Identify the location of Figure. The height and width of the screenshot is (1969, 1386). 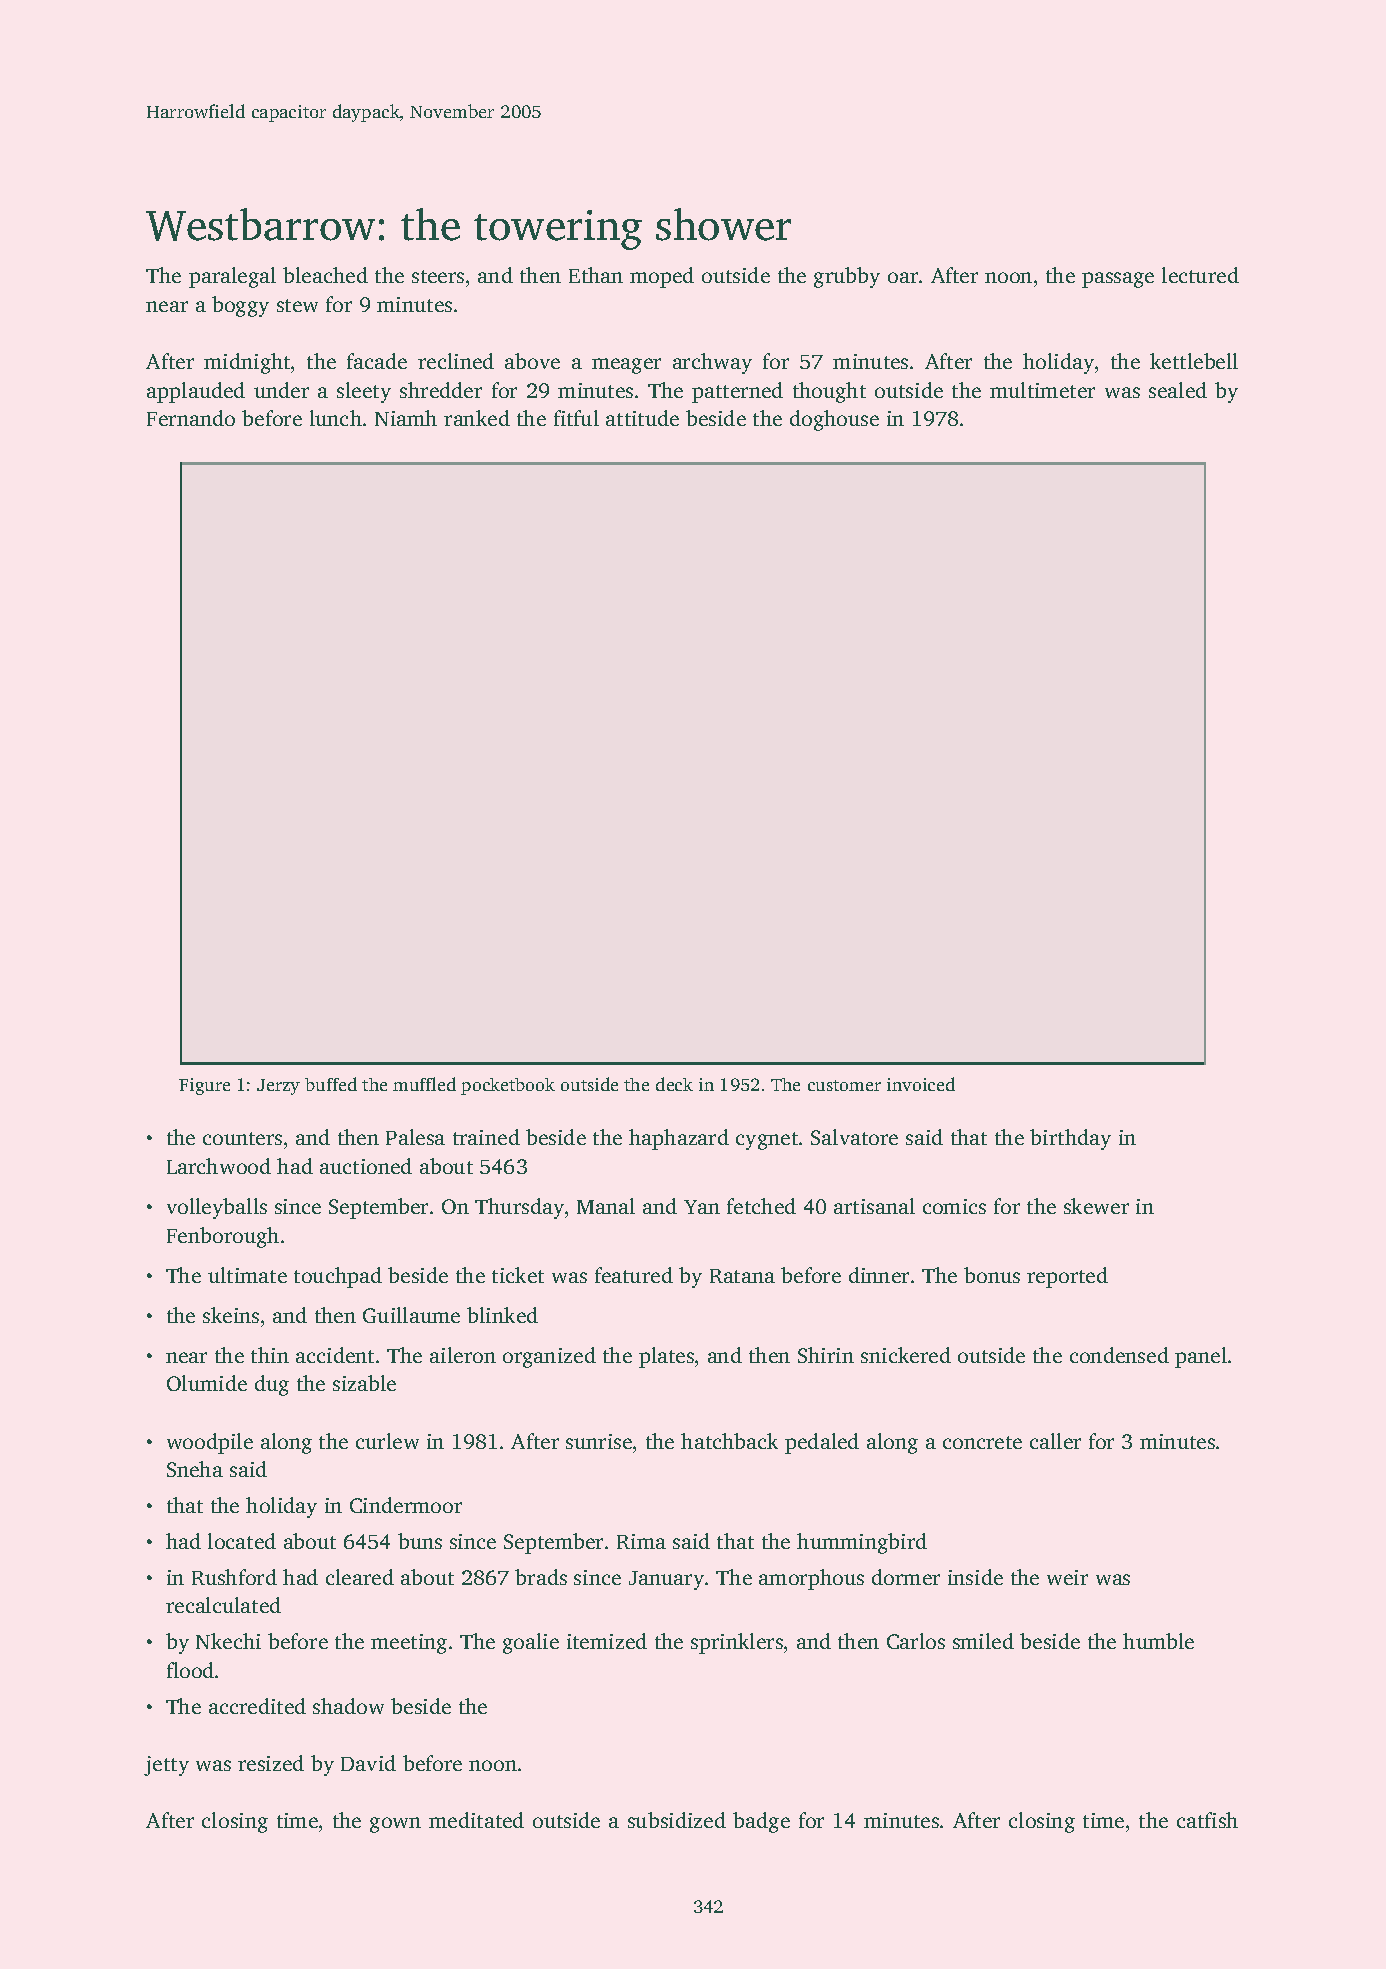
(204, 1086).
